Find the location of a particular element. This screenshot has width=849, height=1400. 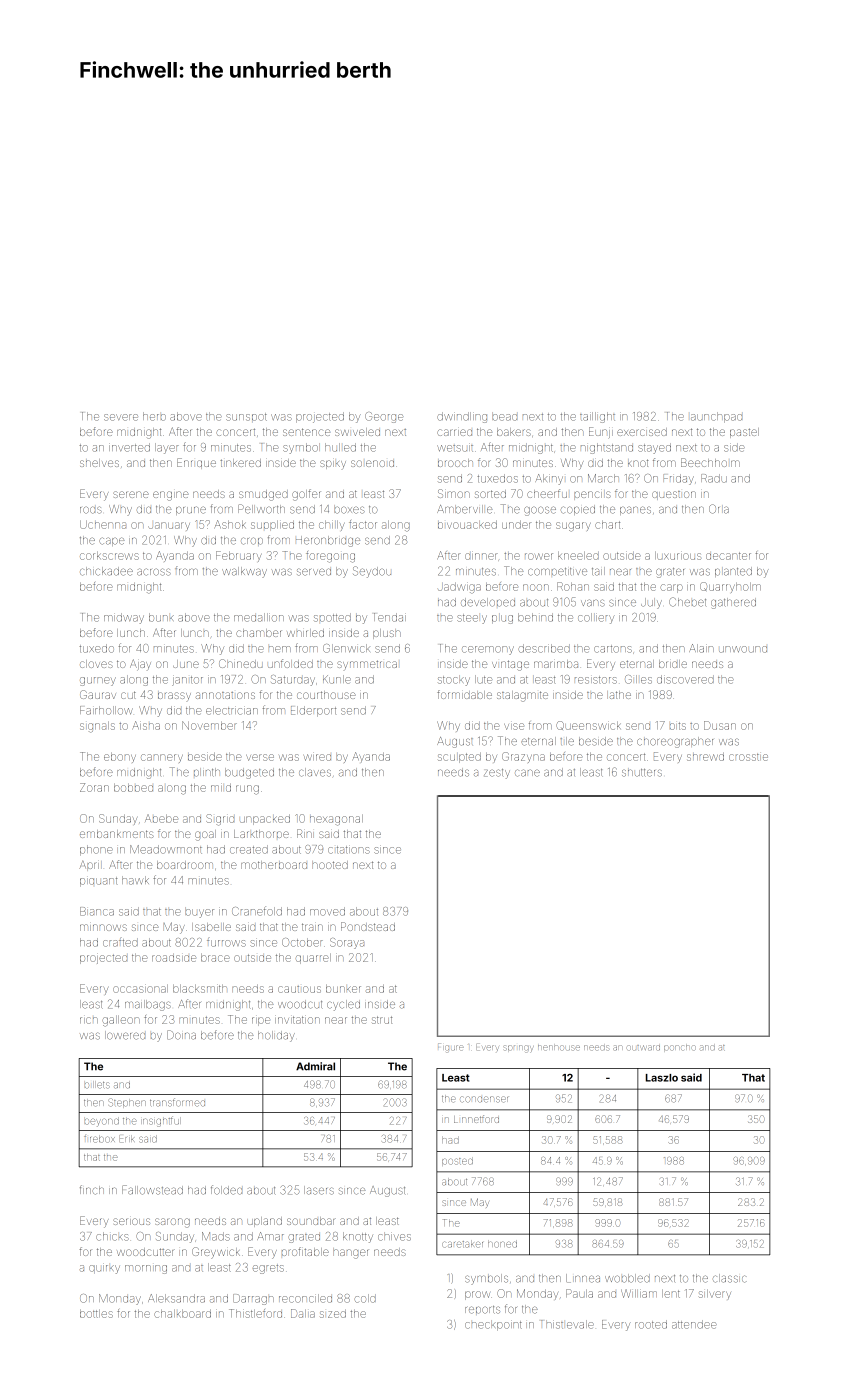

Heronbridge is located at coordinates (328, 541).
